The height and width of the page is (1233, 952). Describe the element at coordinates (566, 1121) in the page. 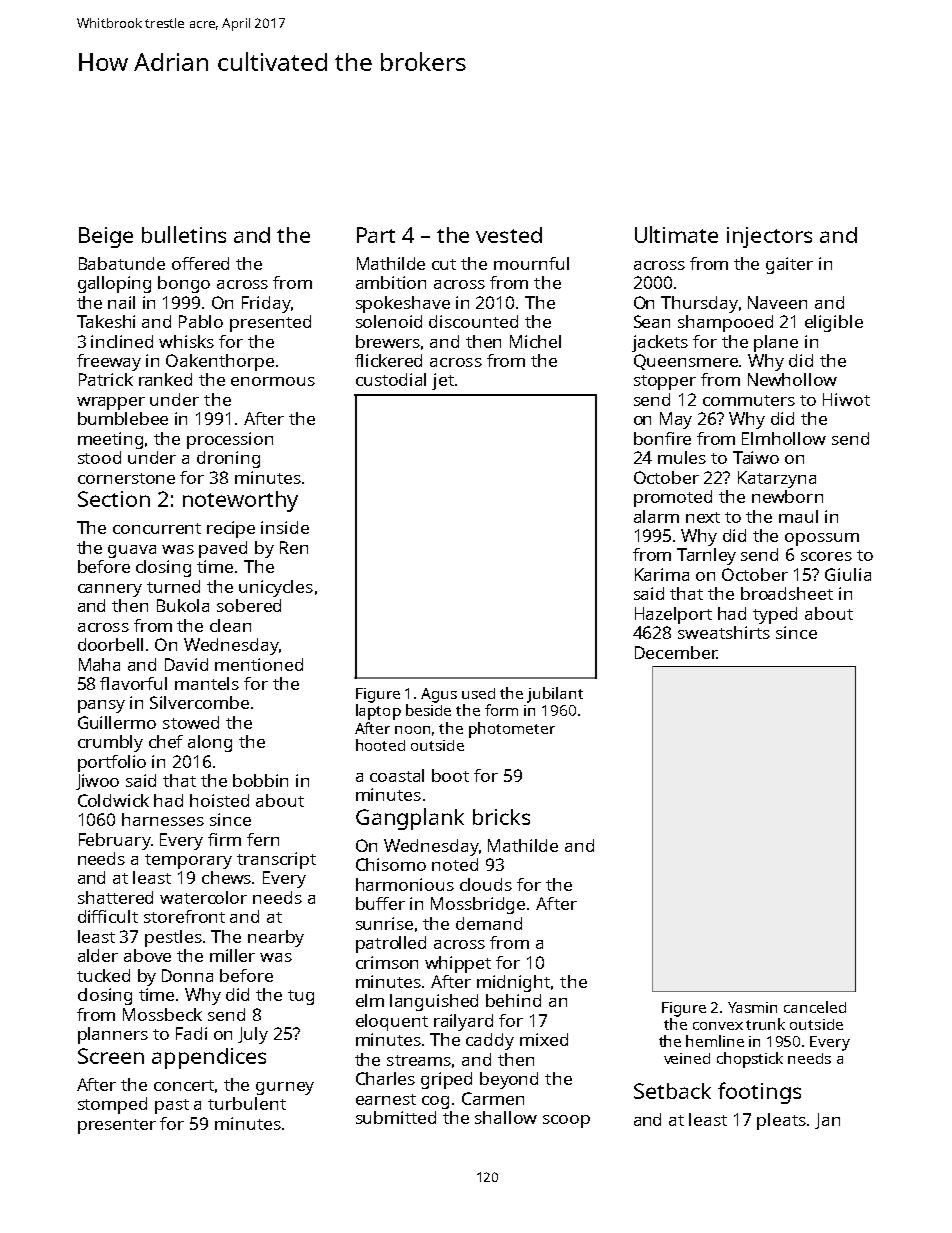

I see `scoop` at that location.
